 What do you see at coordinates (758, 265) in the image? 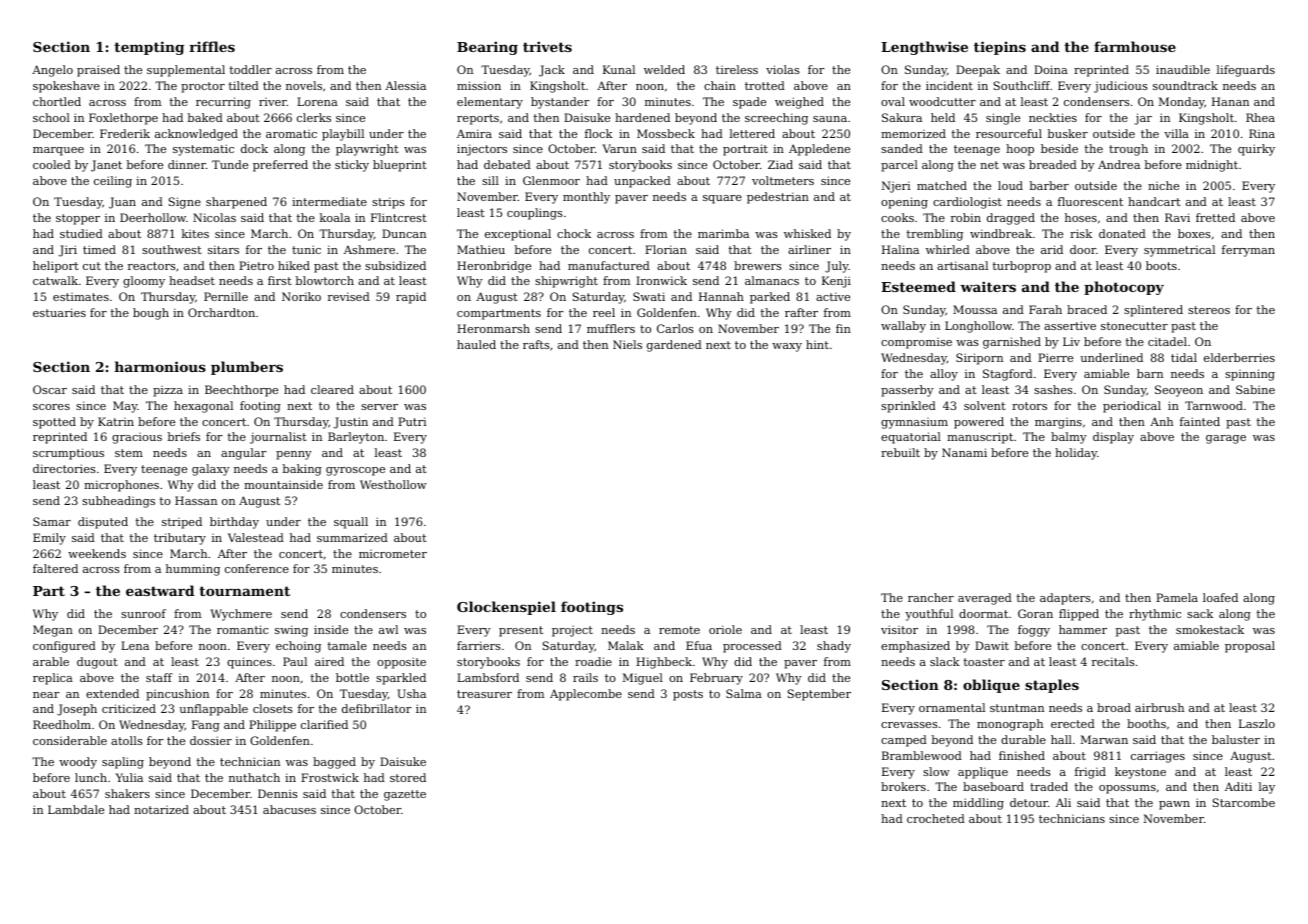
I see `brewers` at bounding box center [758, 265].
